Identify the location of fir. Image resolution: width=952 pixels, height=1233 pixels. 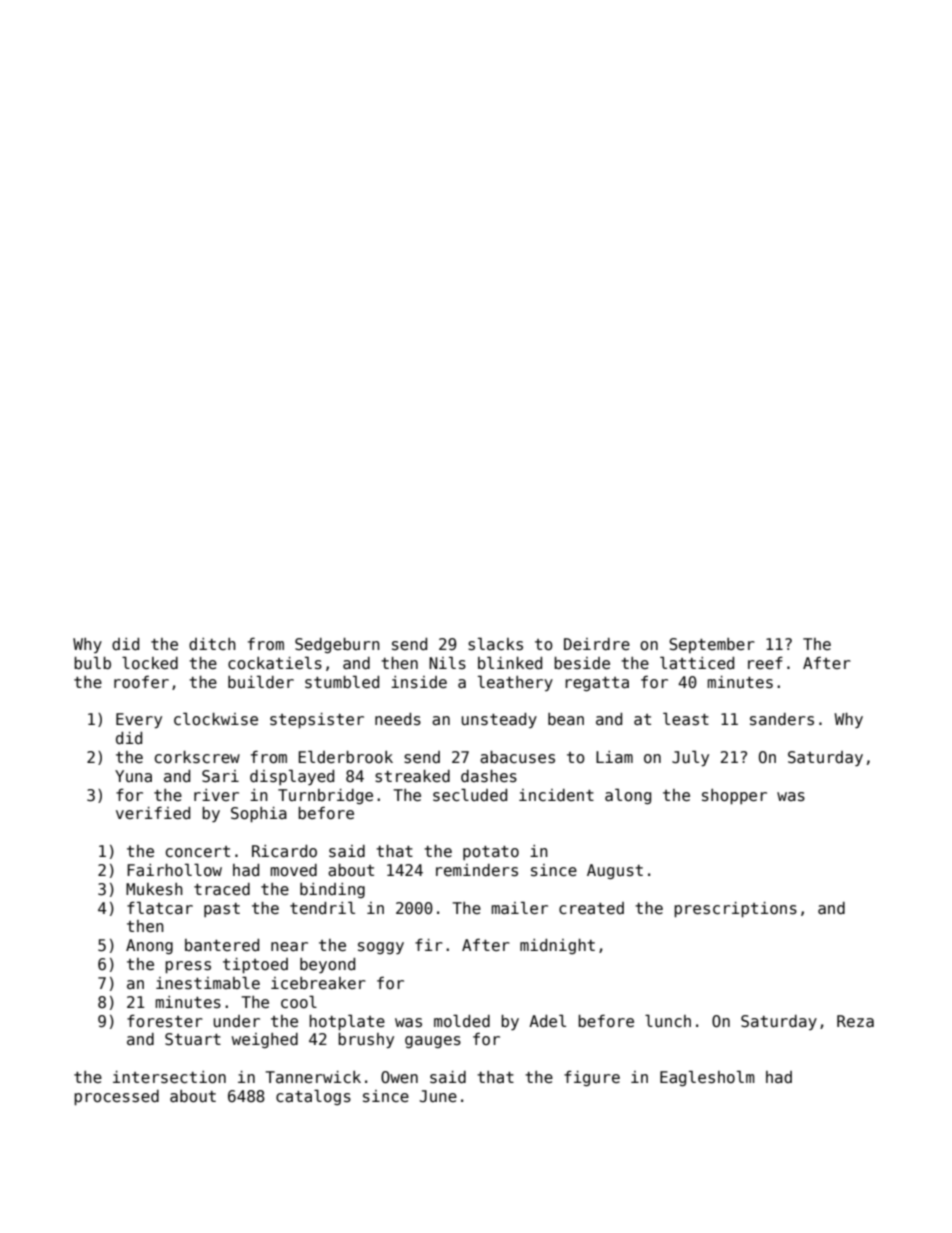
(429, 945).
